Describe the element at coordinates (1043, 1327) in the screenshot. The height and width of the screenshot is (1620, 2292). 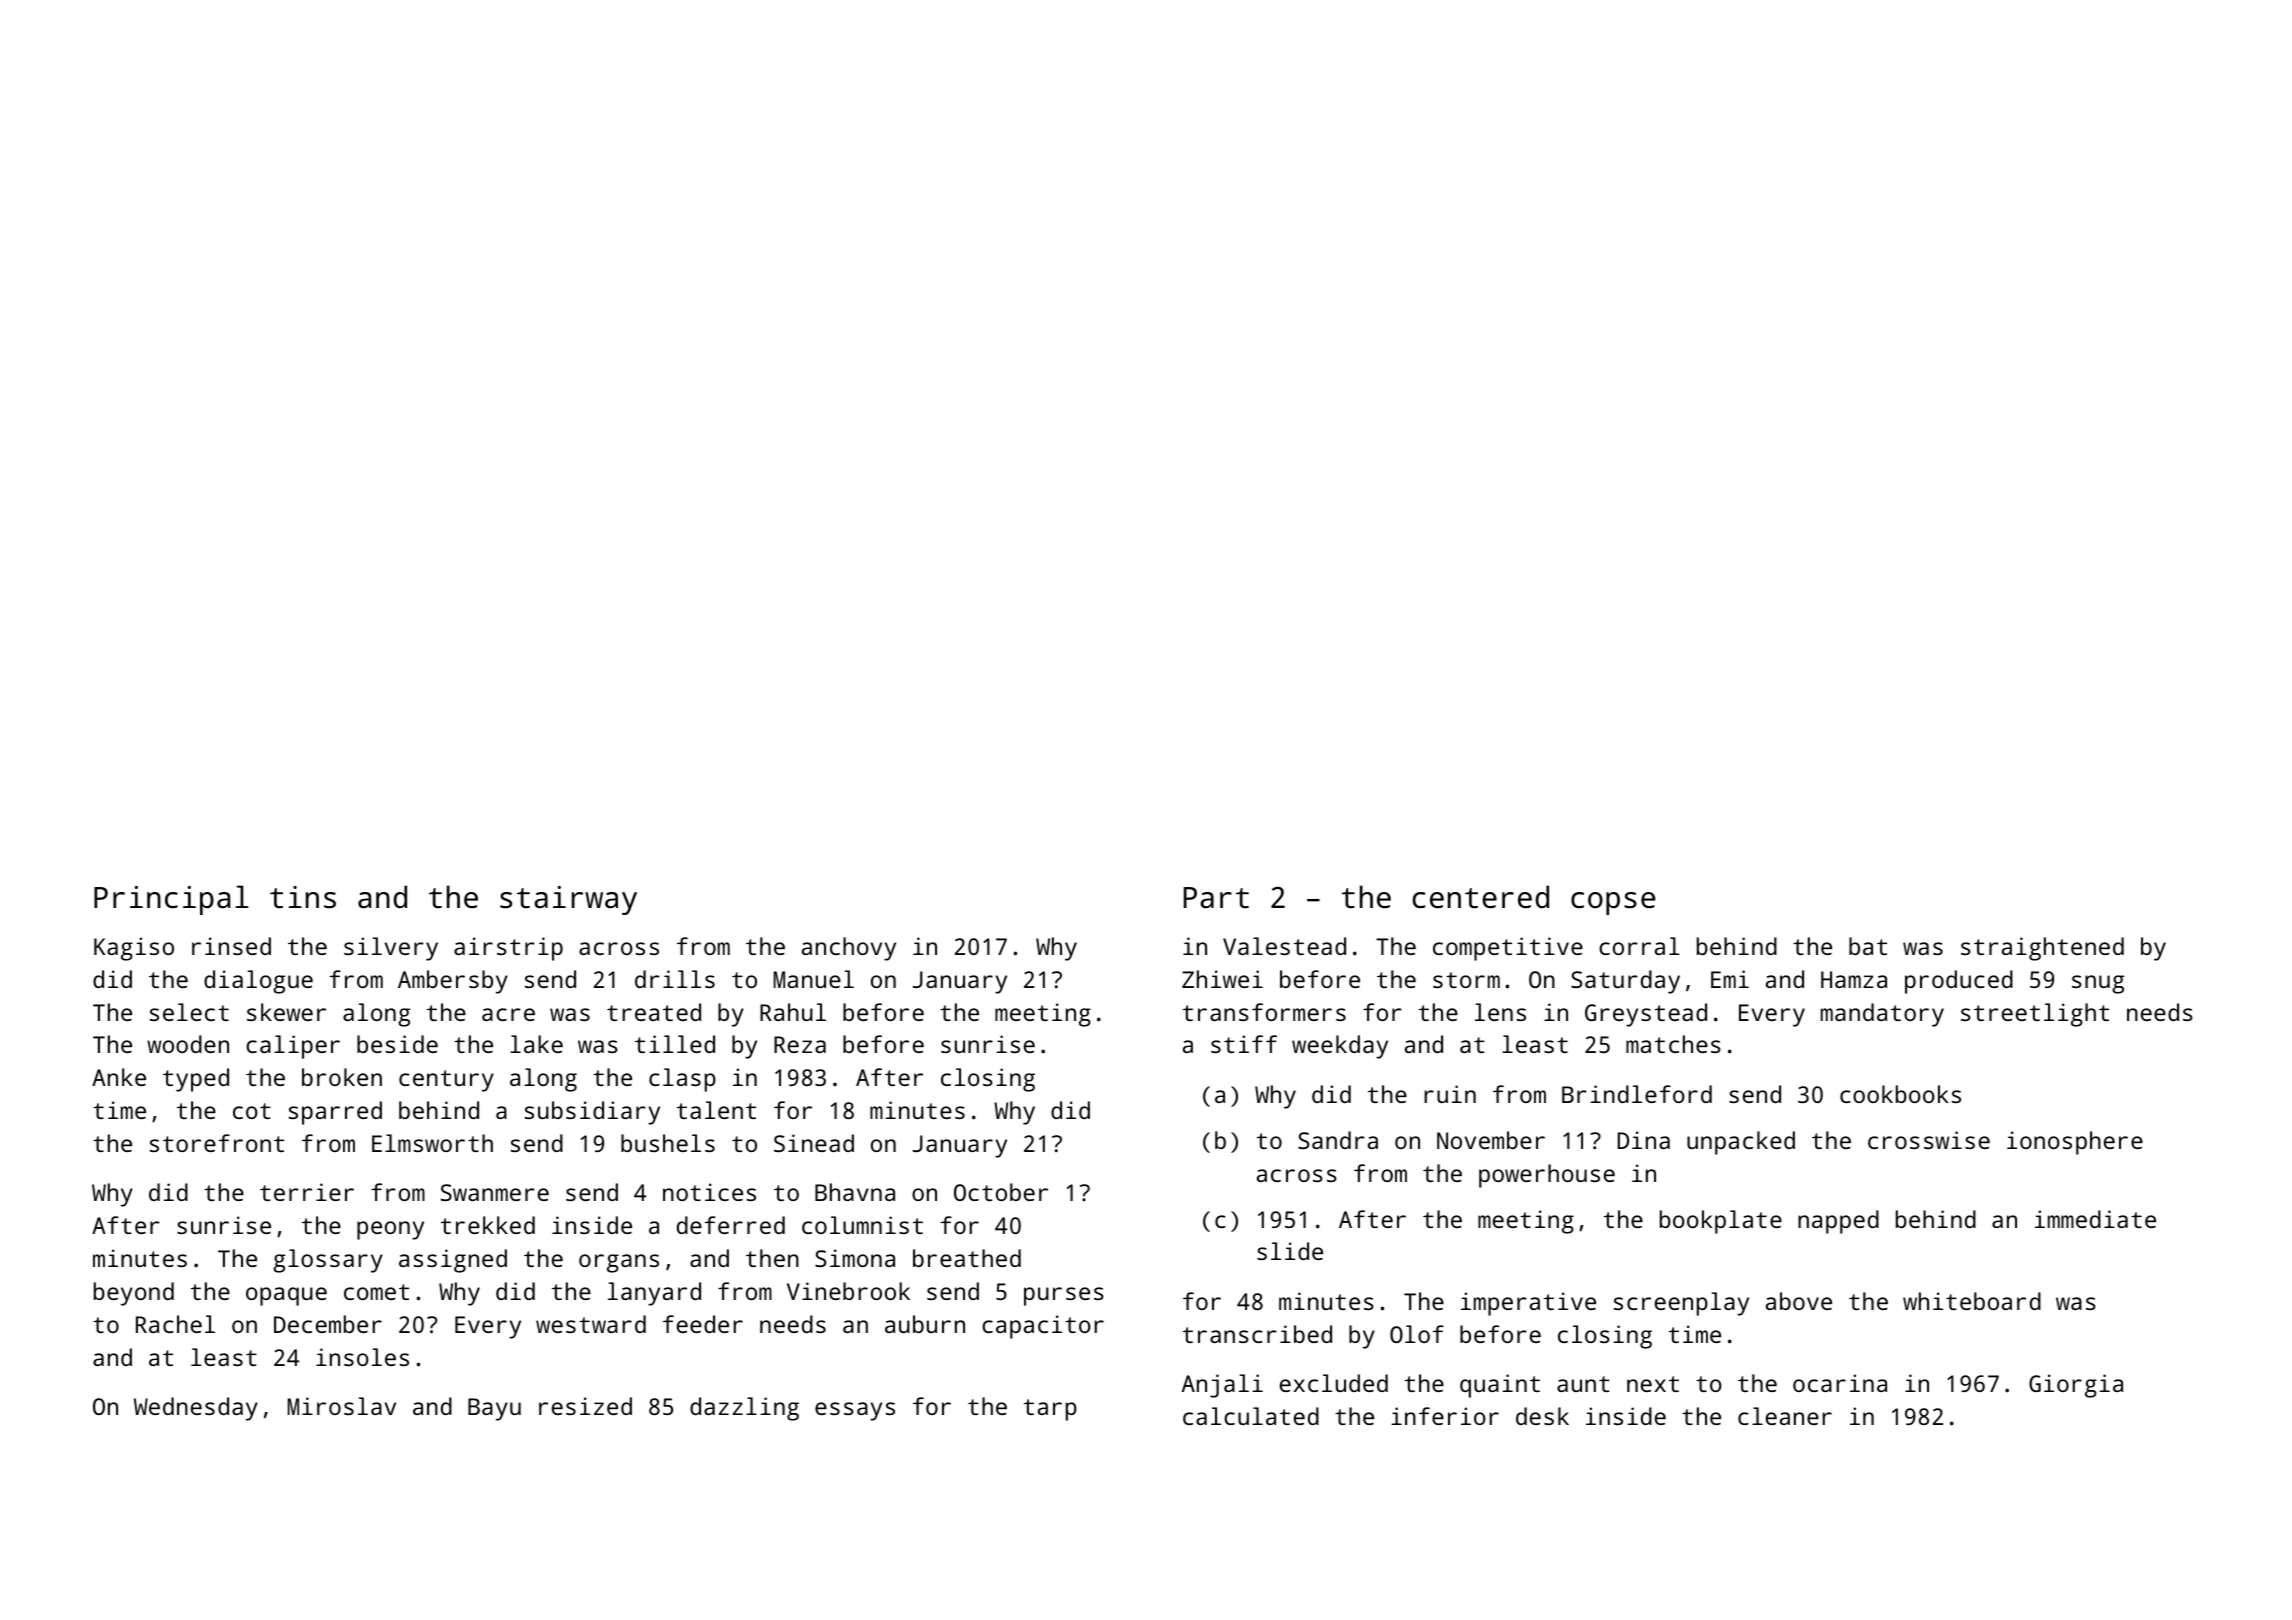
I see `capacitor` at that location.
